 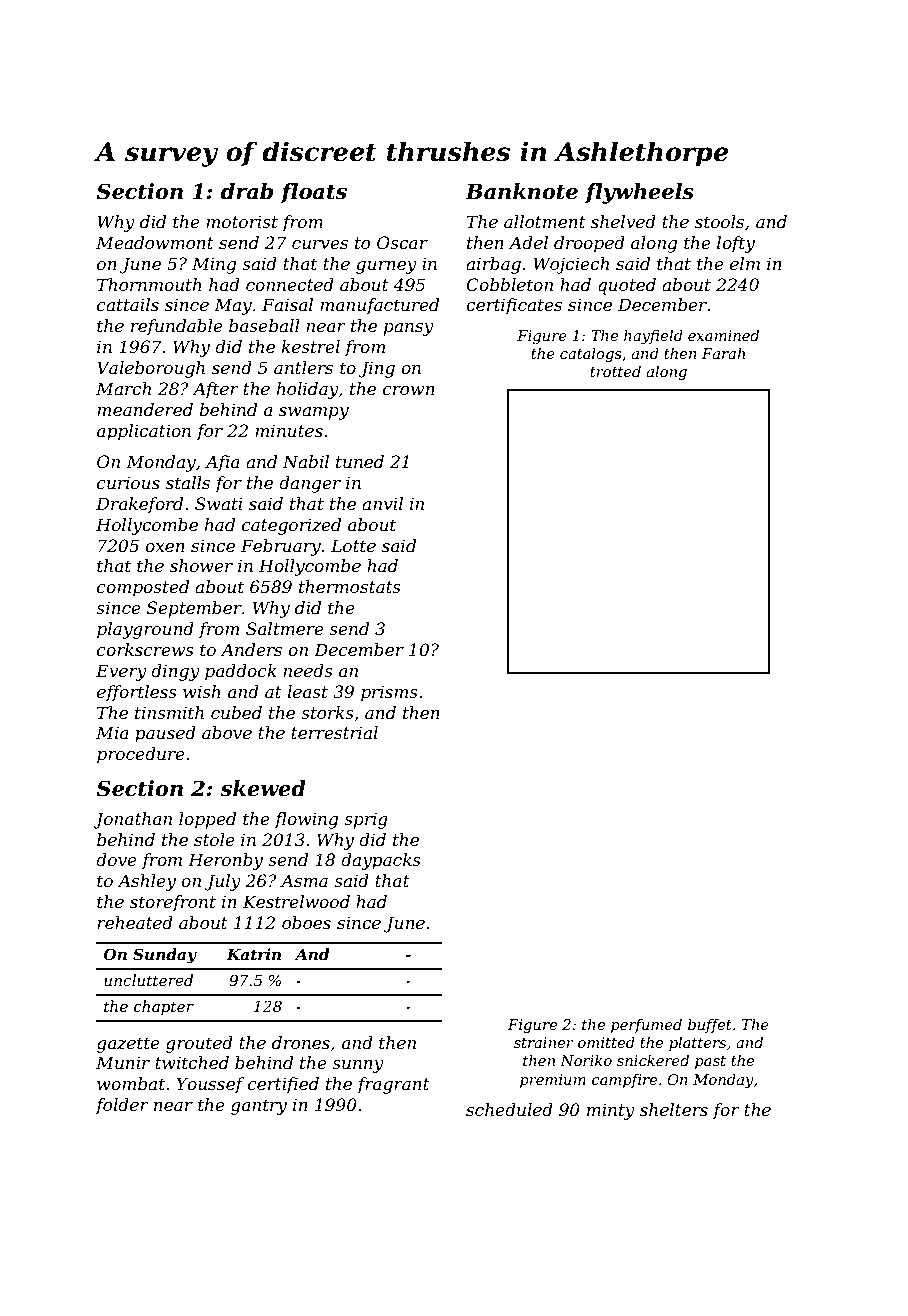 What do you see at coordinates (165, 734) in the page?
I see `paused` at bounding box center [165, 734].
